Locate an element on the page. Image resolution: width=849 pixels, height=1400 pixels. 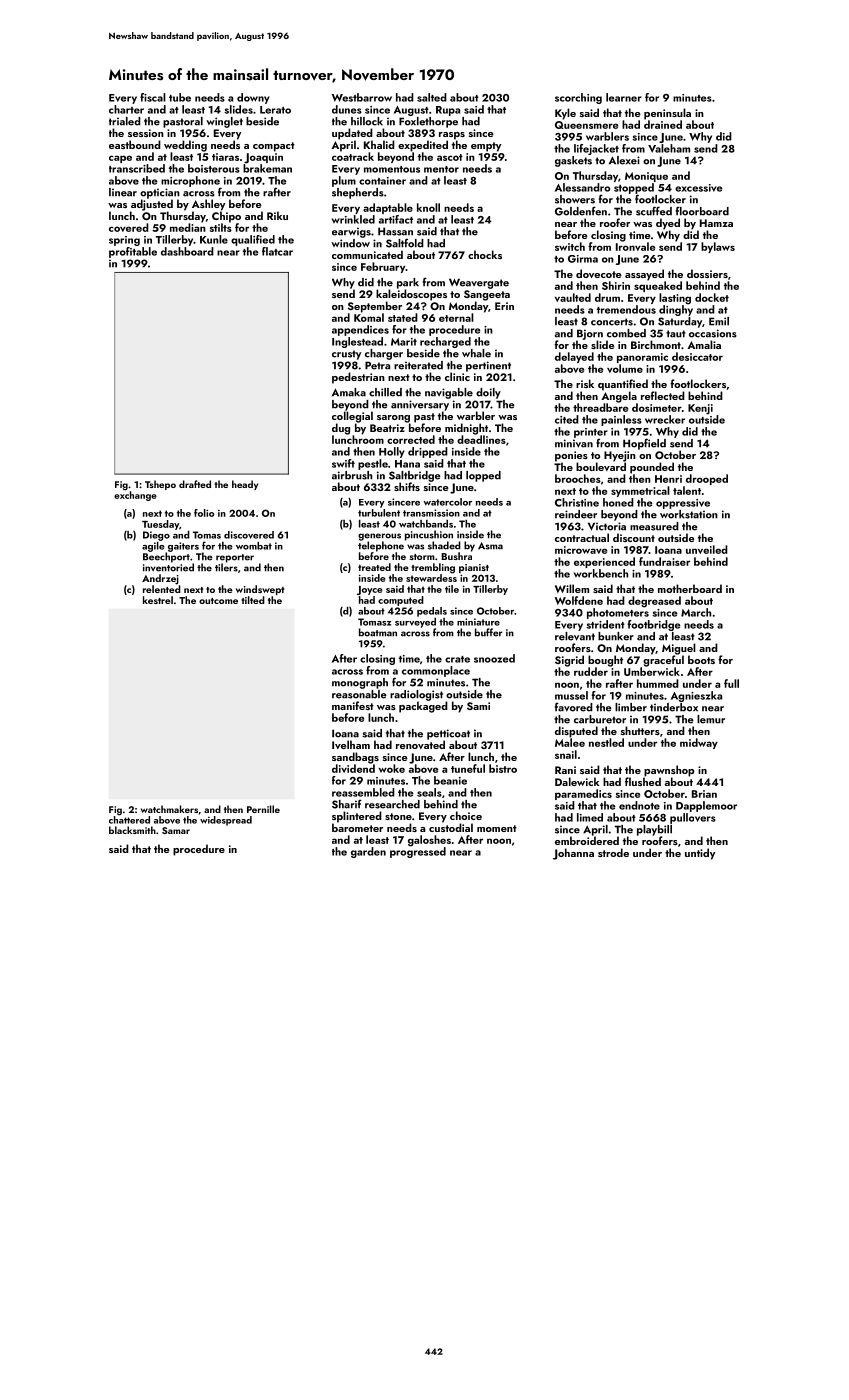
scorching is located at coordinates (578, 98).
